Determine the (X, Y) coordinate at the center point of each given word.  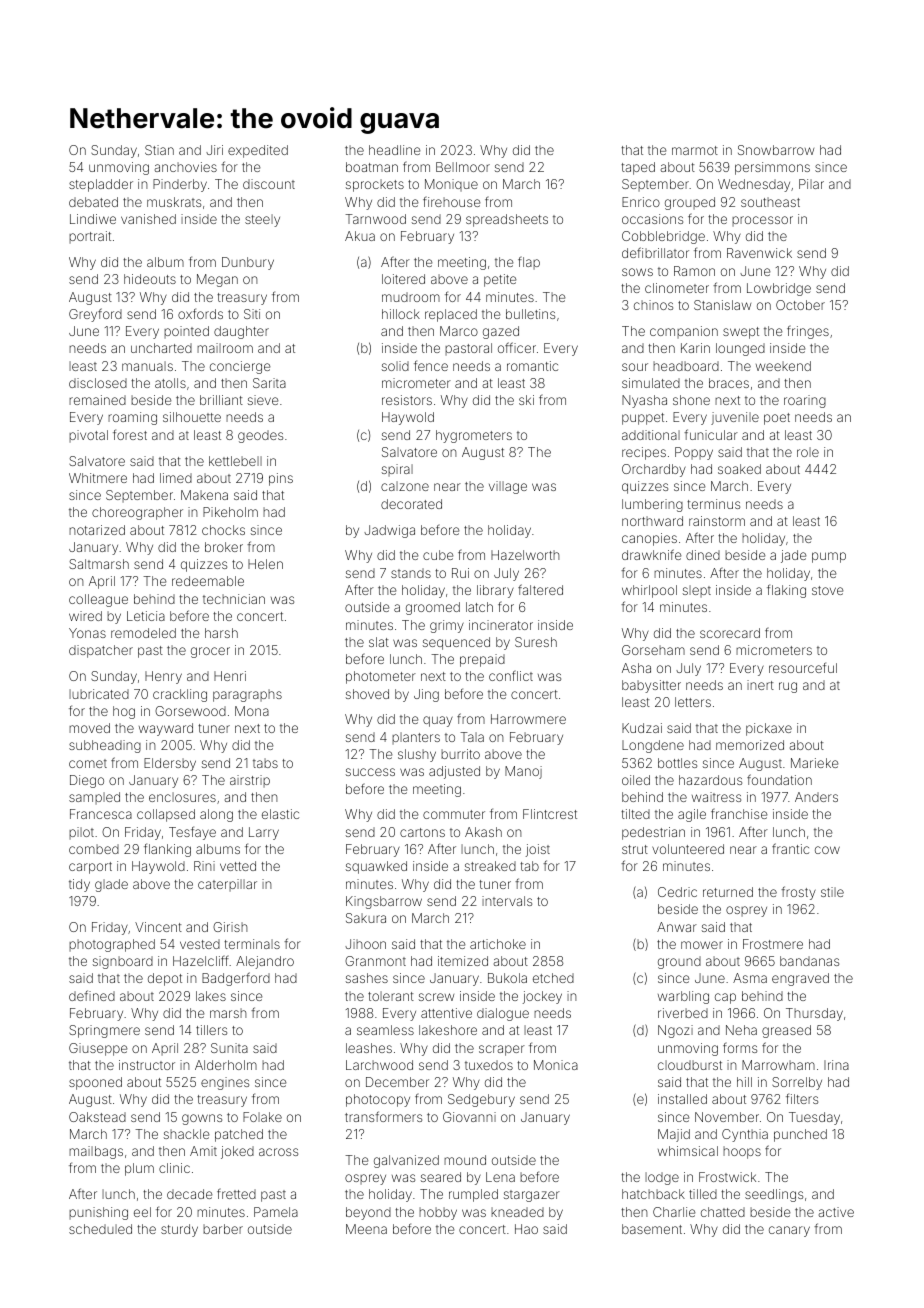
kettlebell (235, 461)
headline (395, 150)
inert (760, 685)
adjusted (454, 772)
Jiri (214, 150)
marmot (695, 150)
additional (651, 435)
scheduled (100, 1229)
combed (94, 849)
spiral (397, 470)
